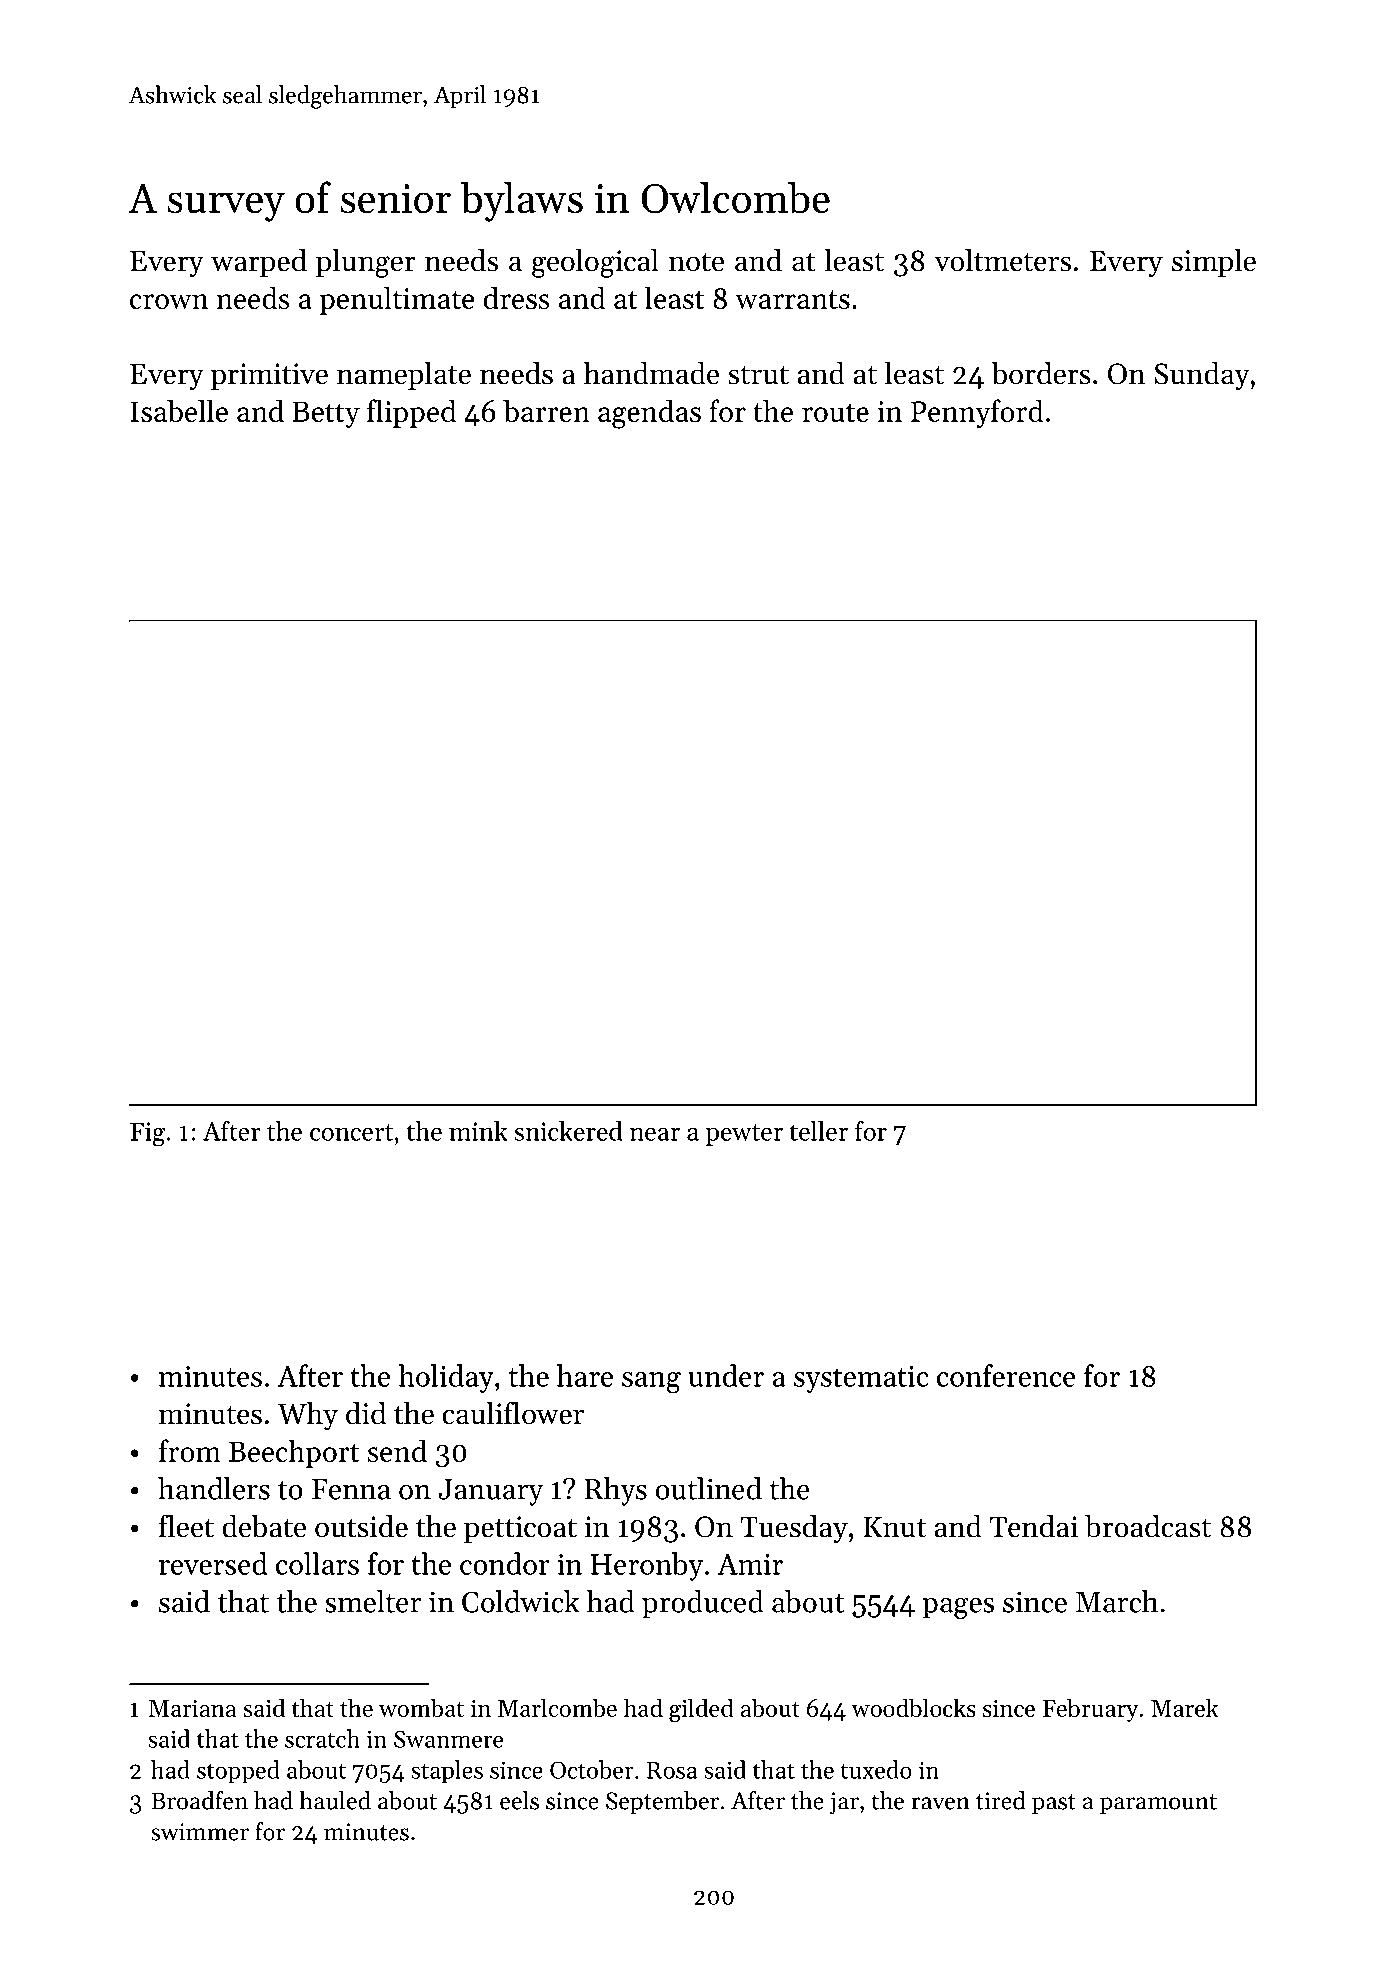 This image has height=1969, width=1386. I want to click on jar, so click(844, 1803).
